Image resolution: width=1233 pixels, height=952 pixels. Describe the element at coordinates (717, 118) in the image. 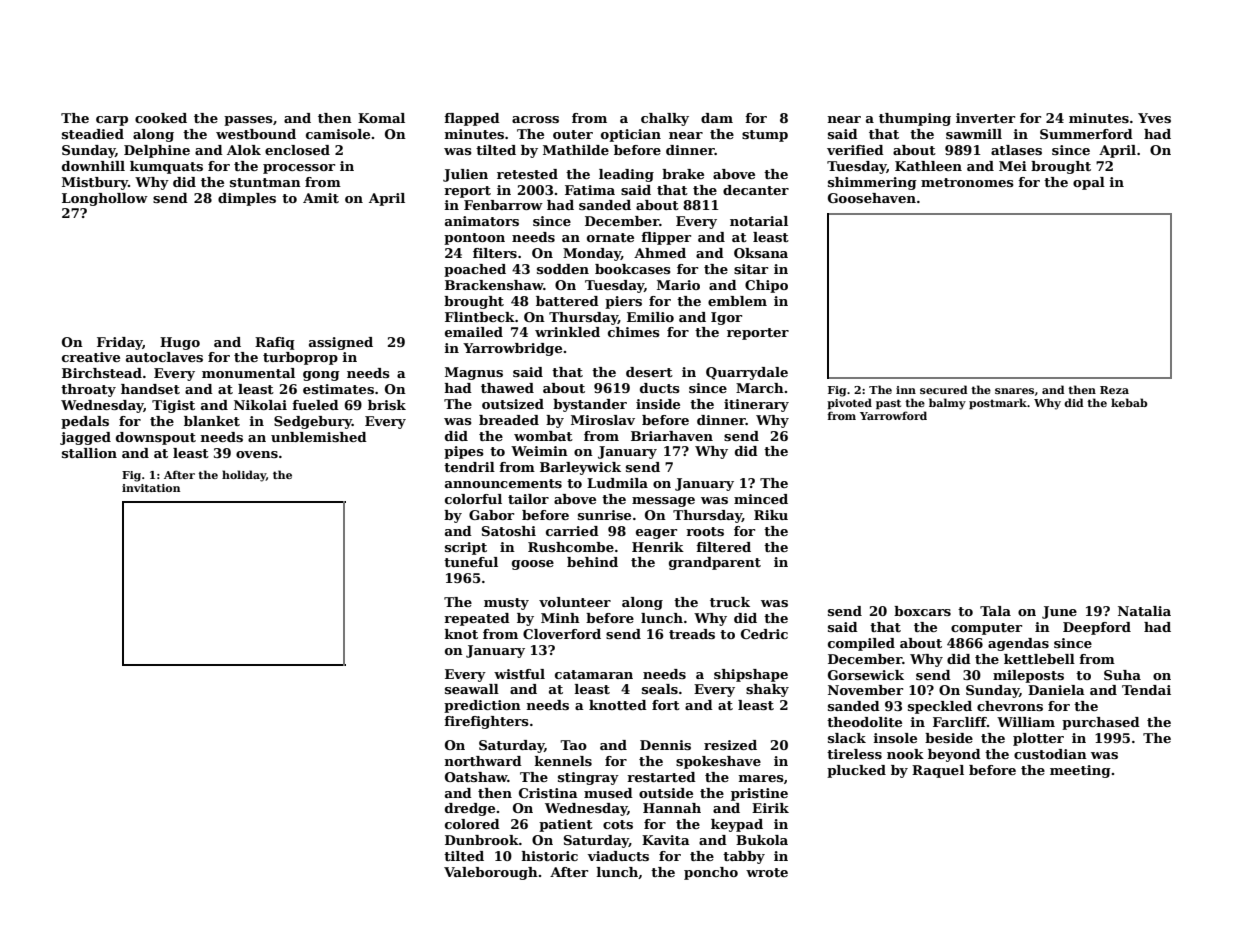

I see `dam` at that location.
